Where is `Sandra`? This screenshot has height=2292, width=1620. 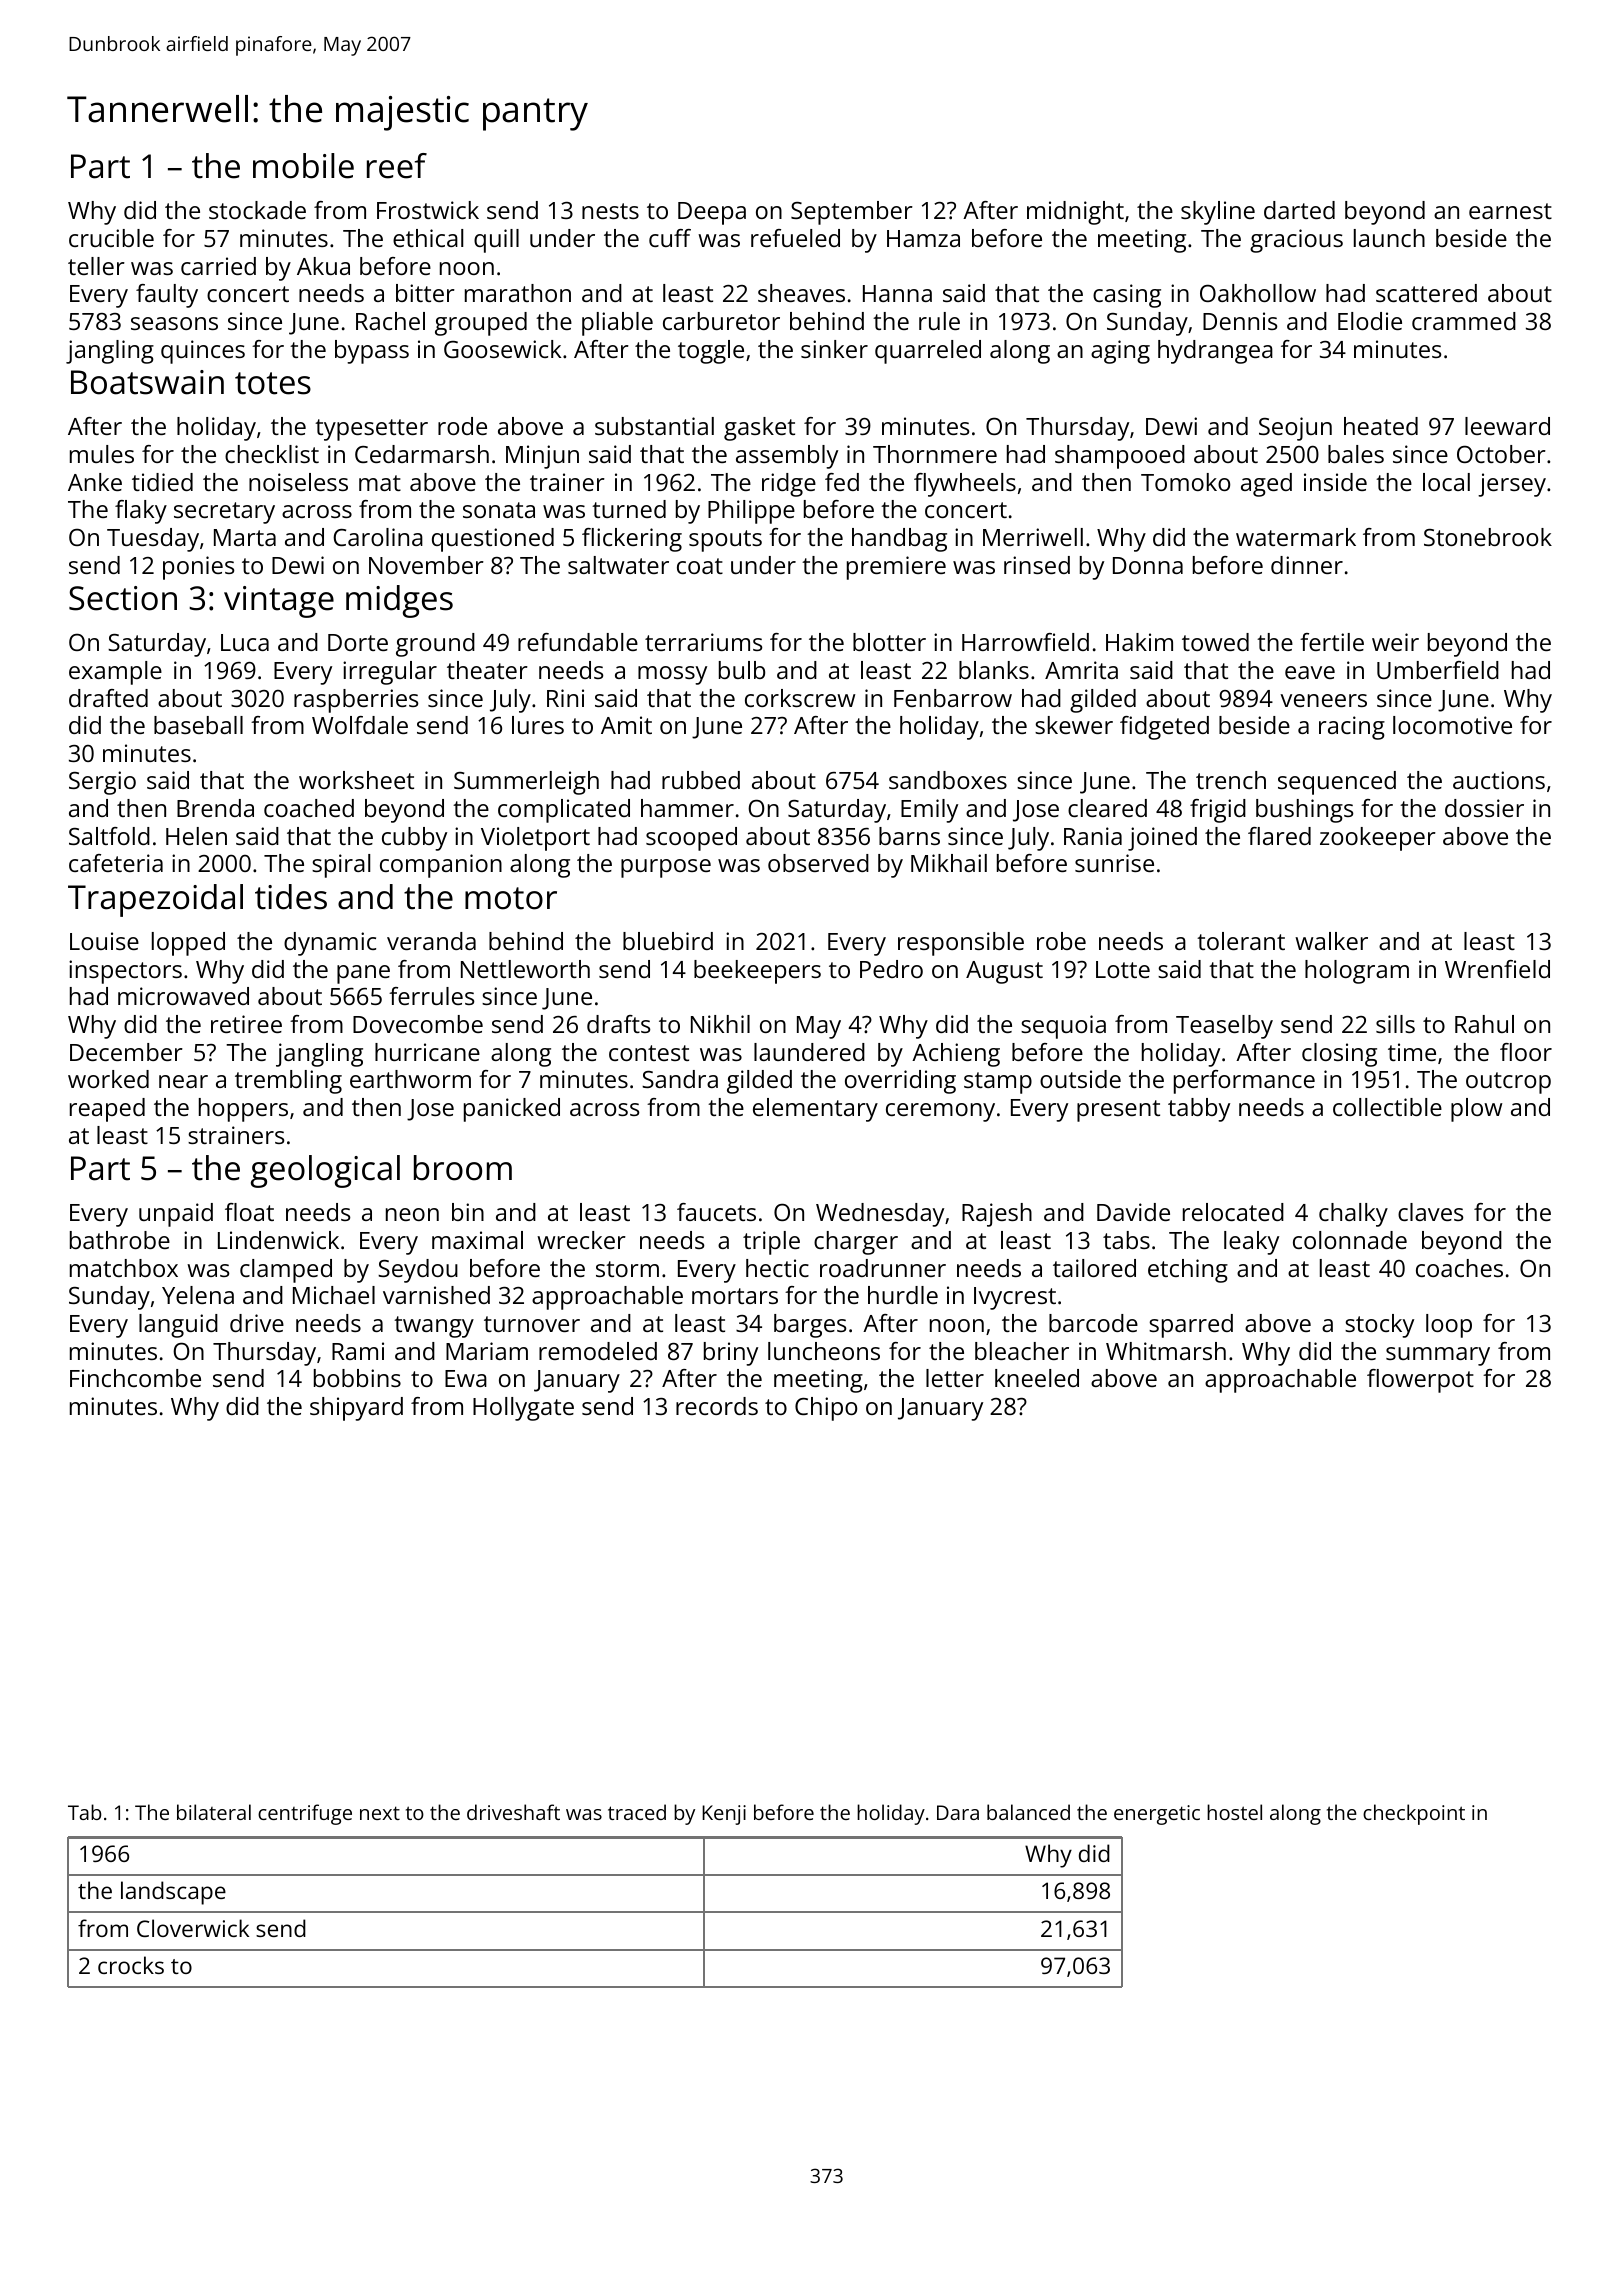
Sandra is located at coordinates (680, 1079).
